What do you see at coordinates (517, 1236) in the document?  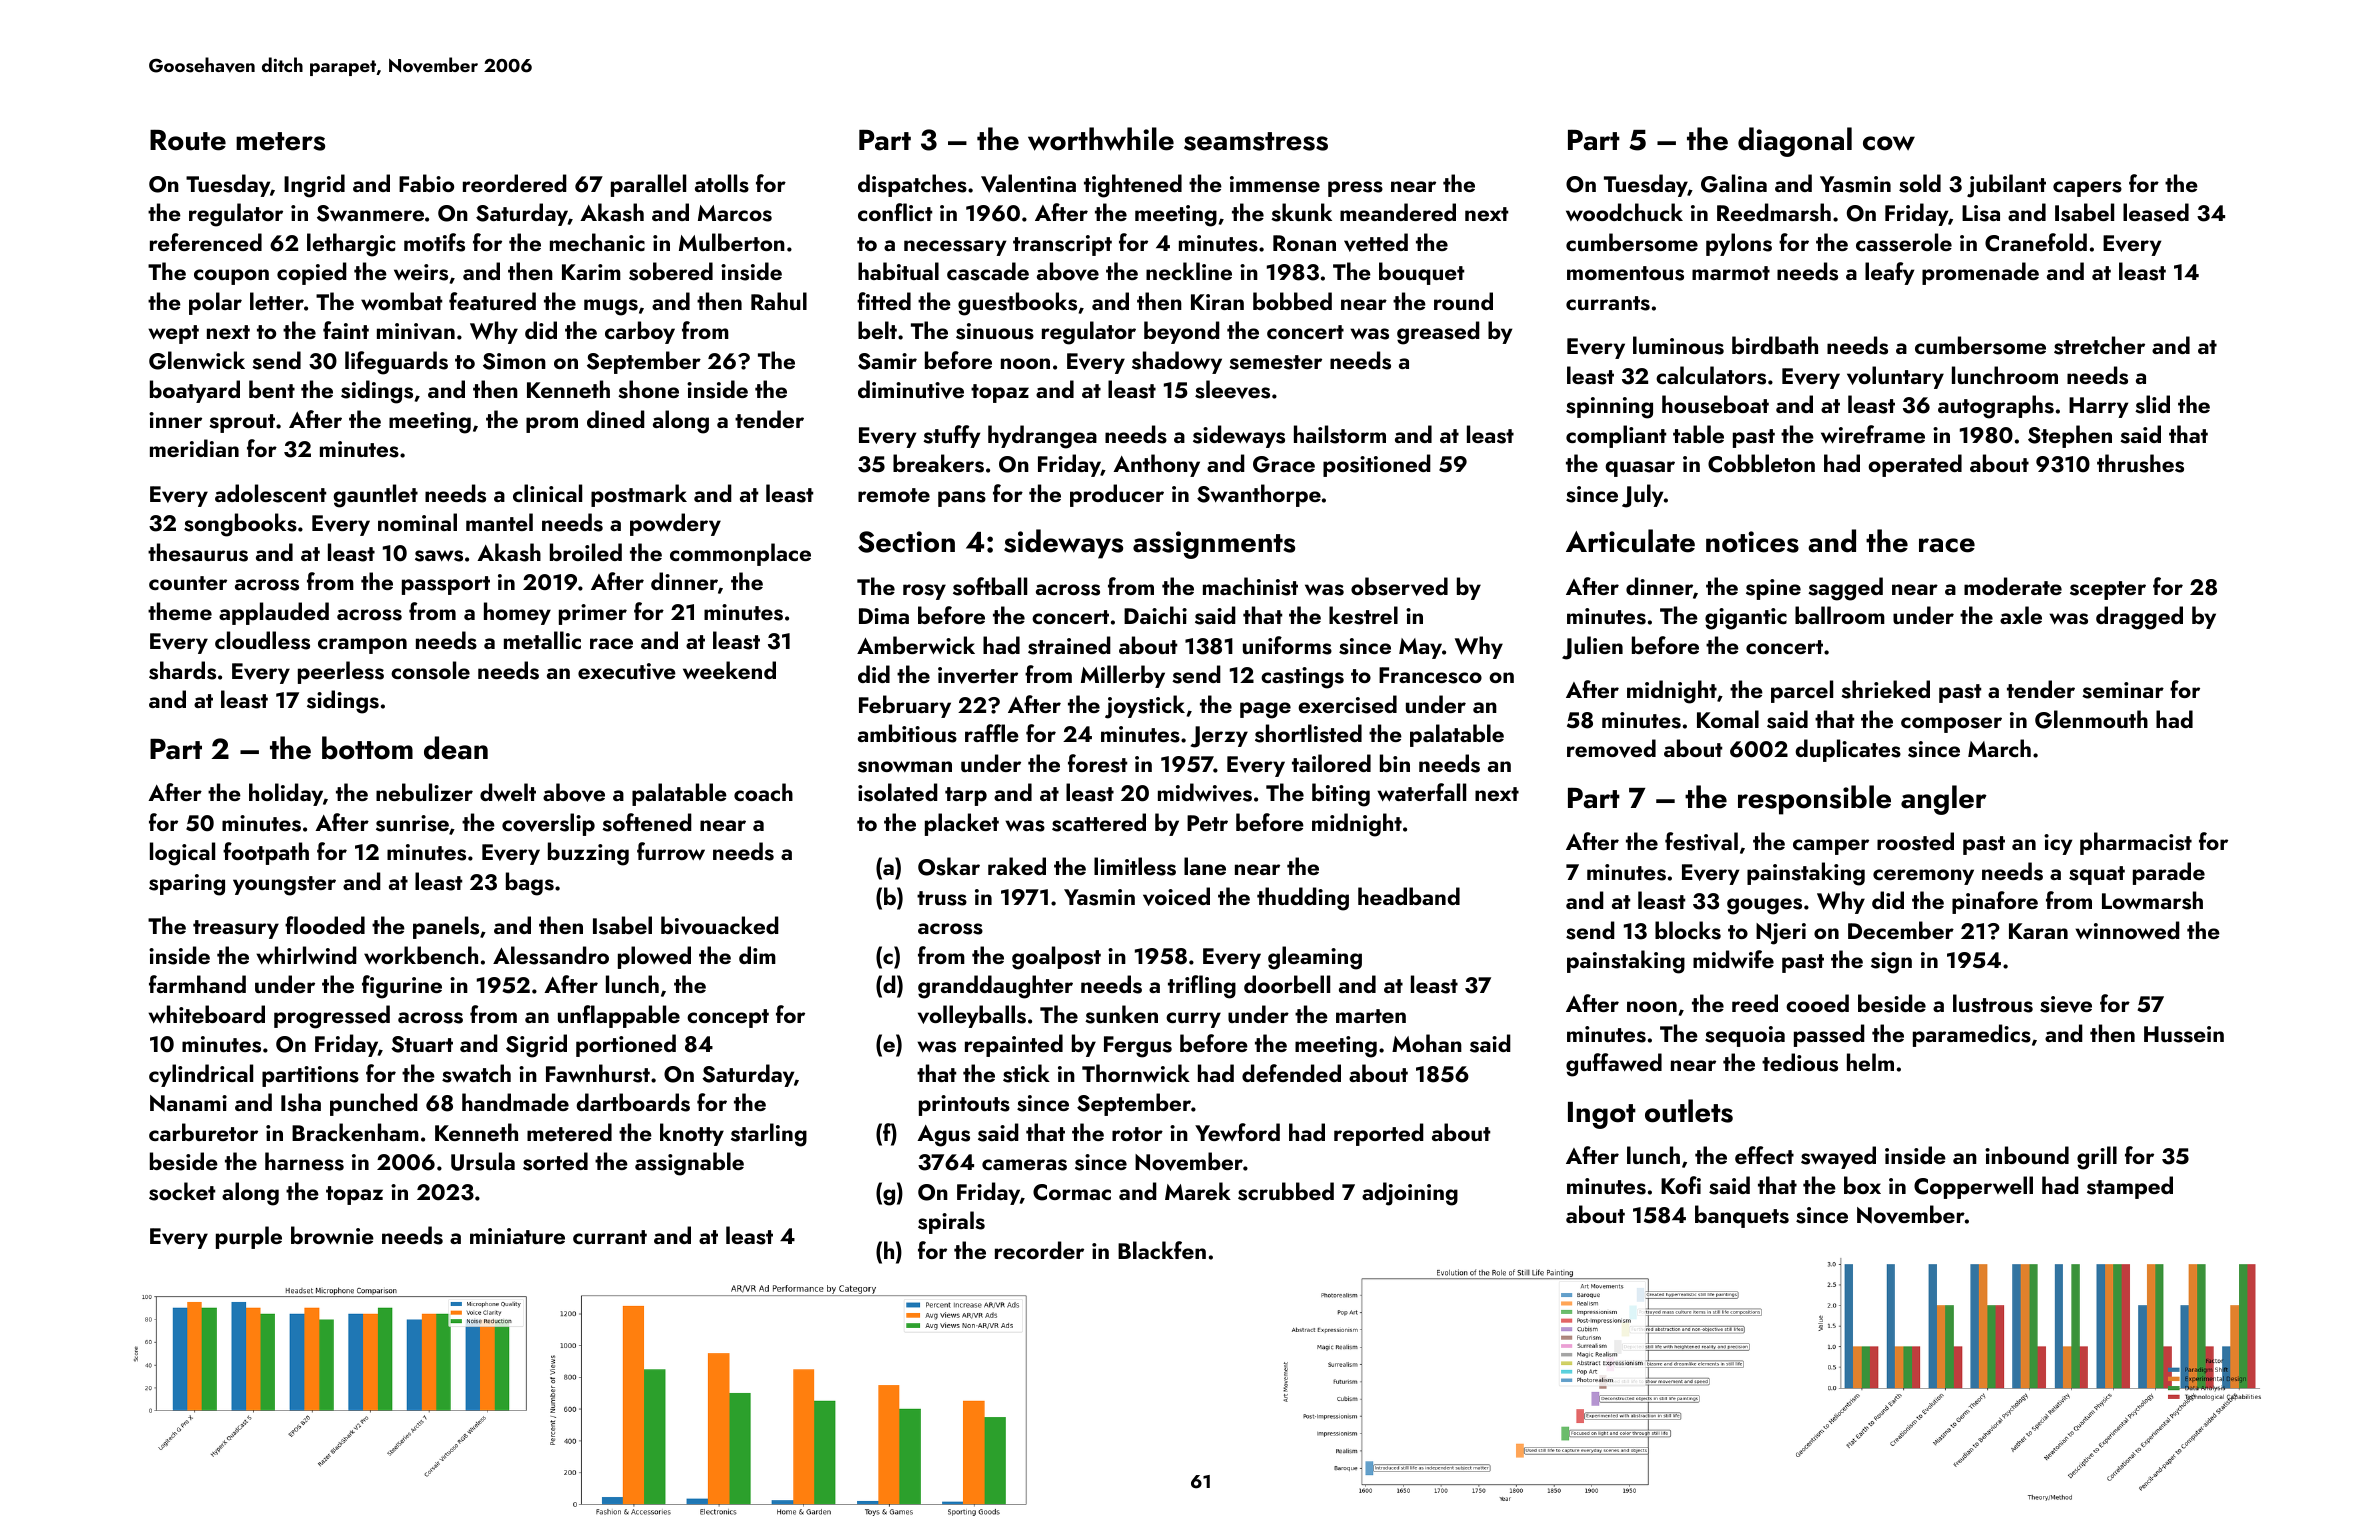 I see `miniature` at bounding box center [517, 1236].
